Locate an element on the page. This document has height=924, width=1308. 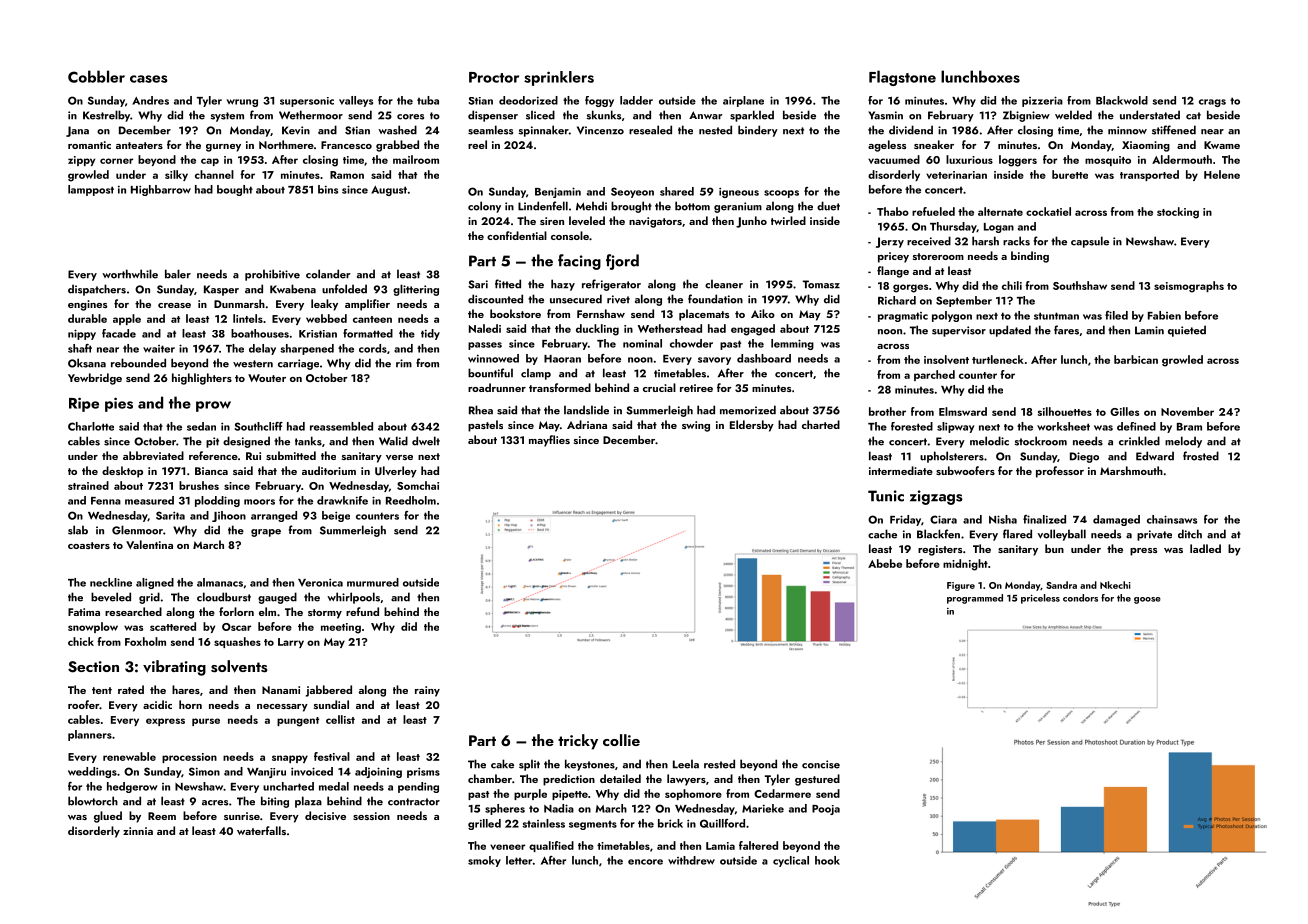
Cobbler is located at coordinates (96, 76).
